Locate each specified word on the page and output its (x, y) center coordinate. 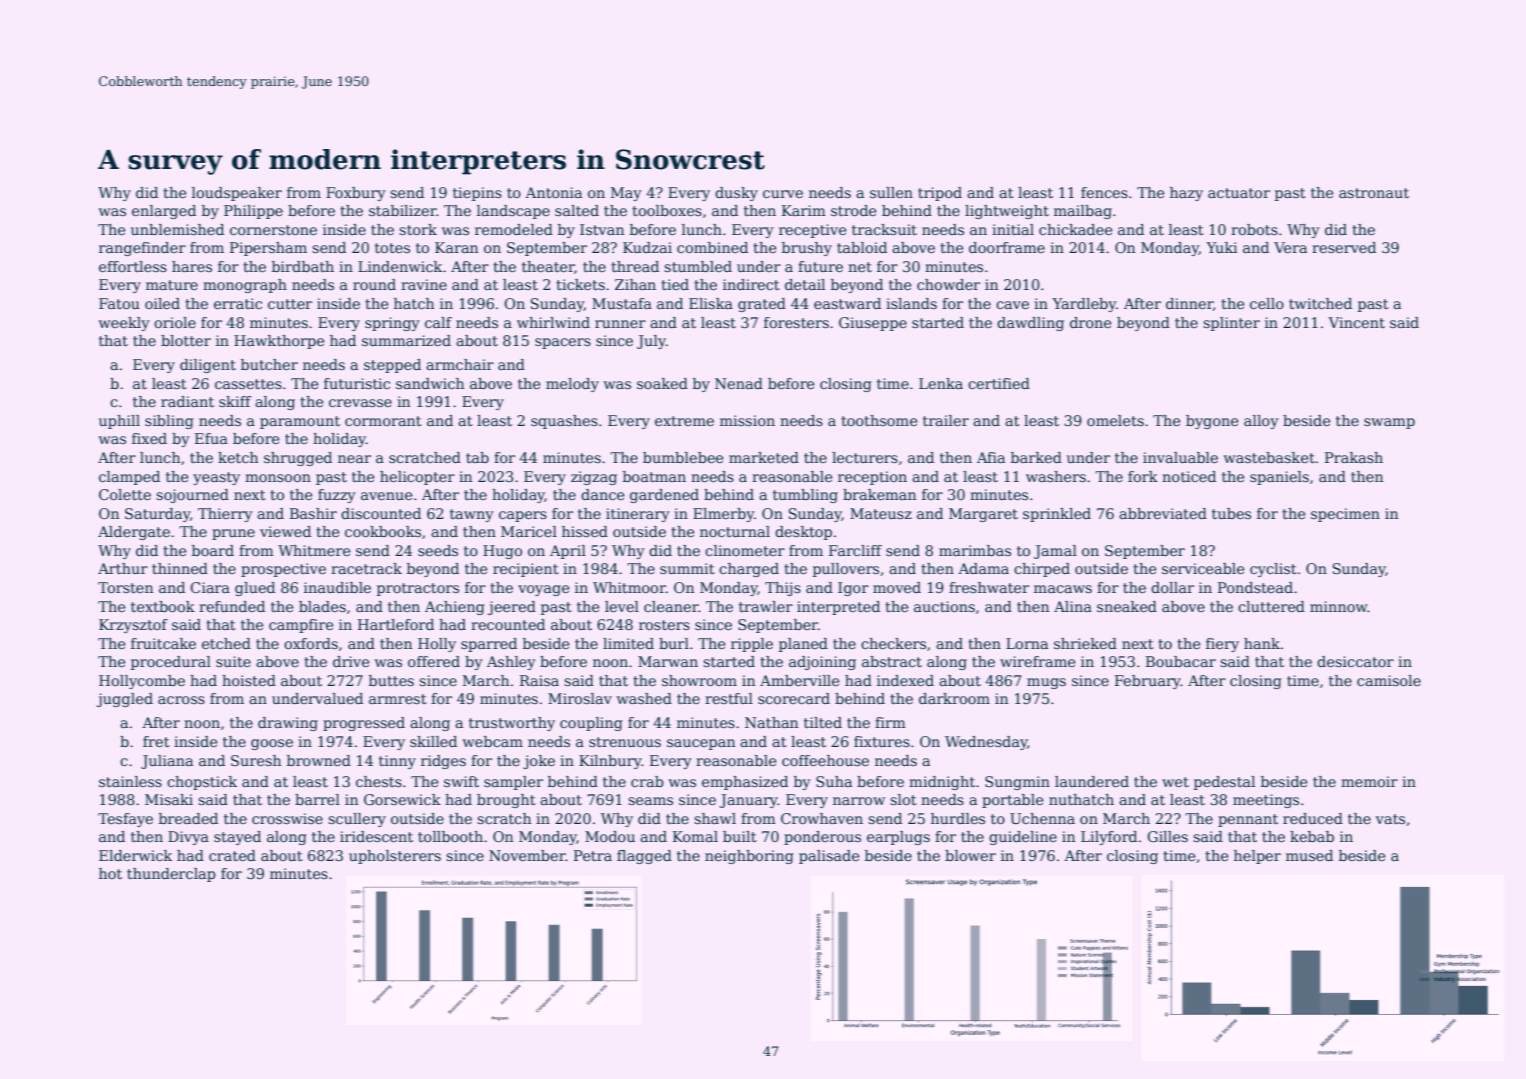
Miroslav (580, 698)
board (213, 550)
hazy (1186, 194)
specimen (1345, 515)
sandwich (430, 383)
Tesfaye (125, 820)
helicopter (417, 478)
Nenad (739, 383)
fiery (1222, 645)
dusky (736, 194)
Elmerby (723, 515)
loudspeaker (237, 194)
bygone (1212, 422)
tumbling (805, 496)
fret (156, 741)
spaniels (1279, 478)
